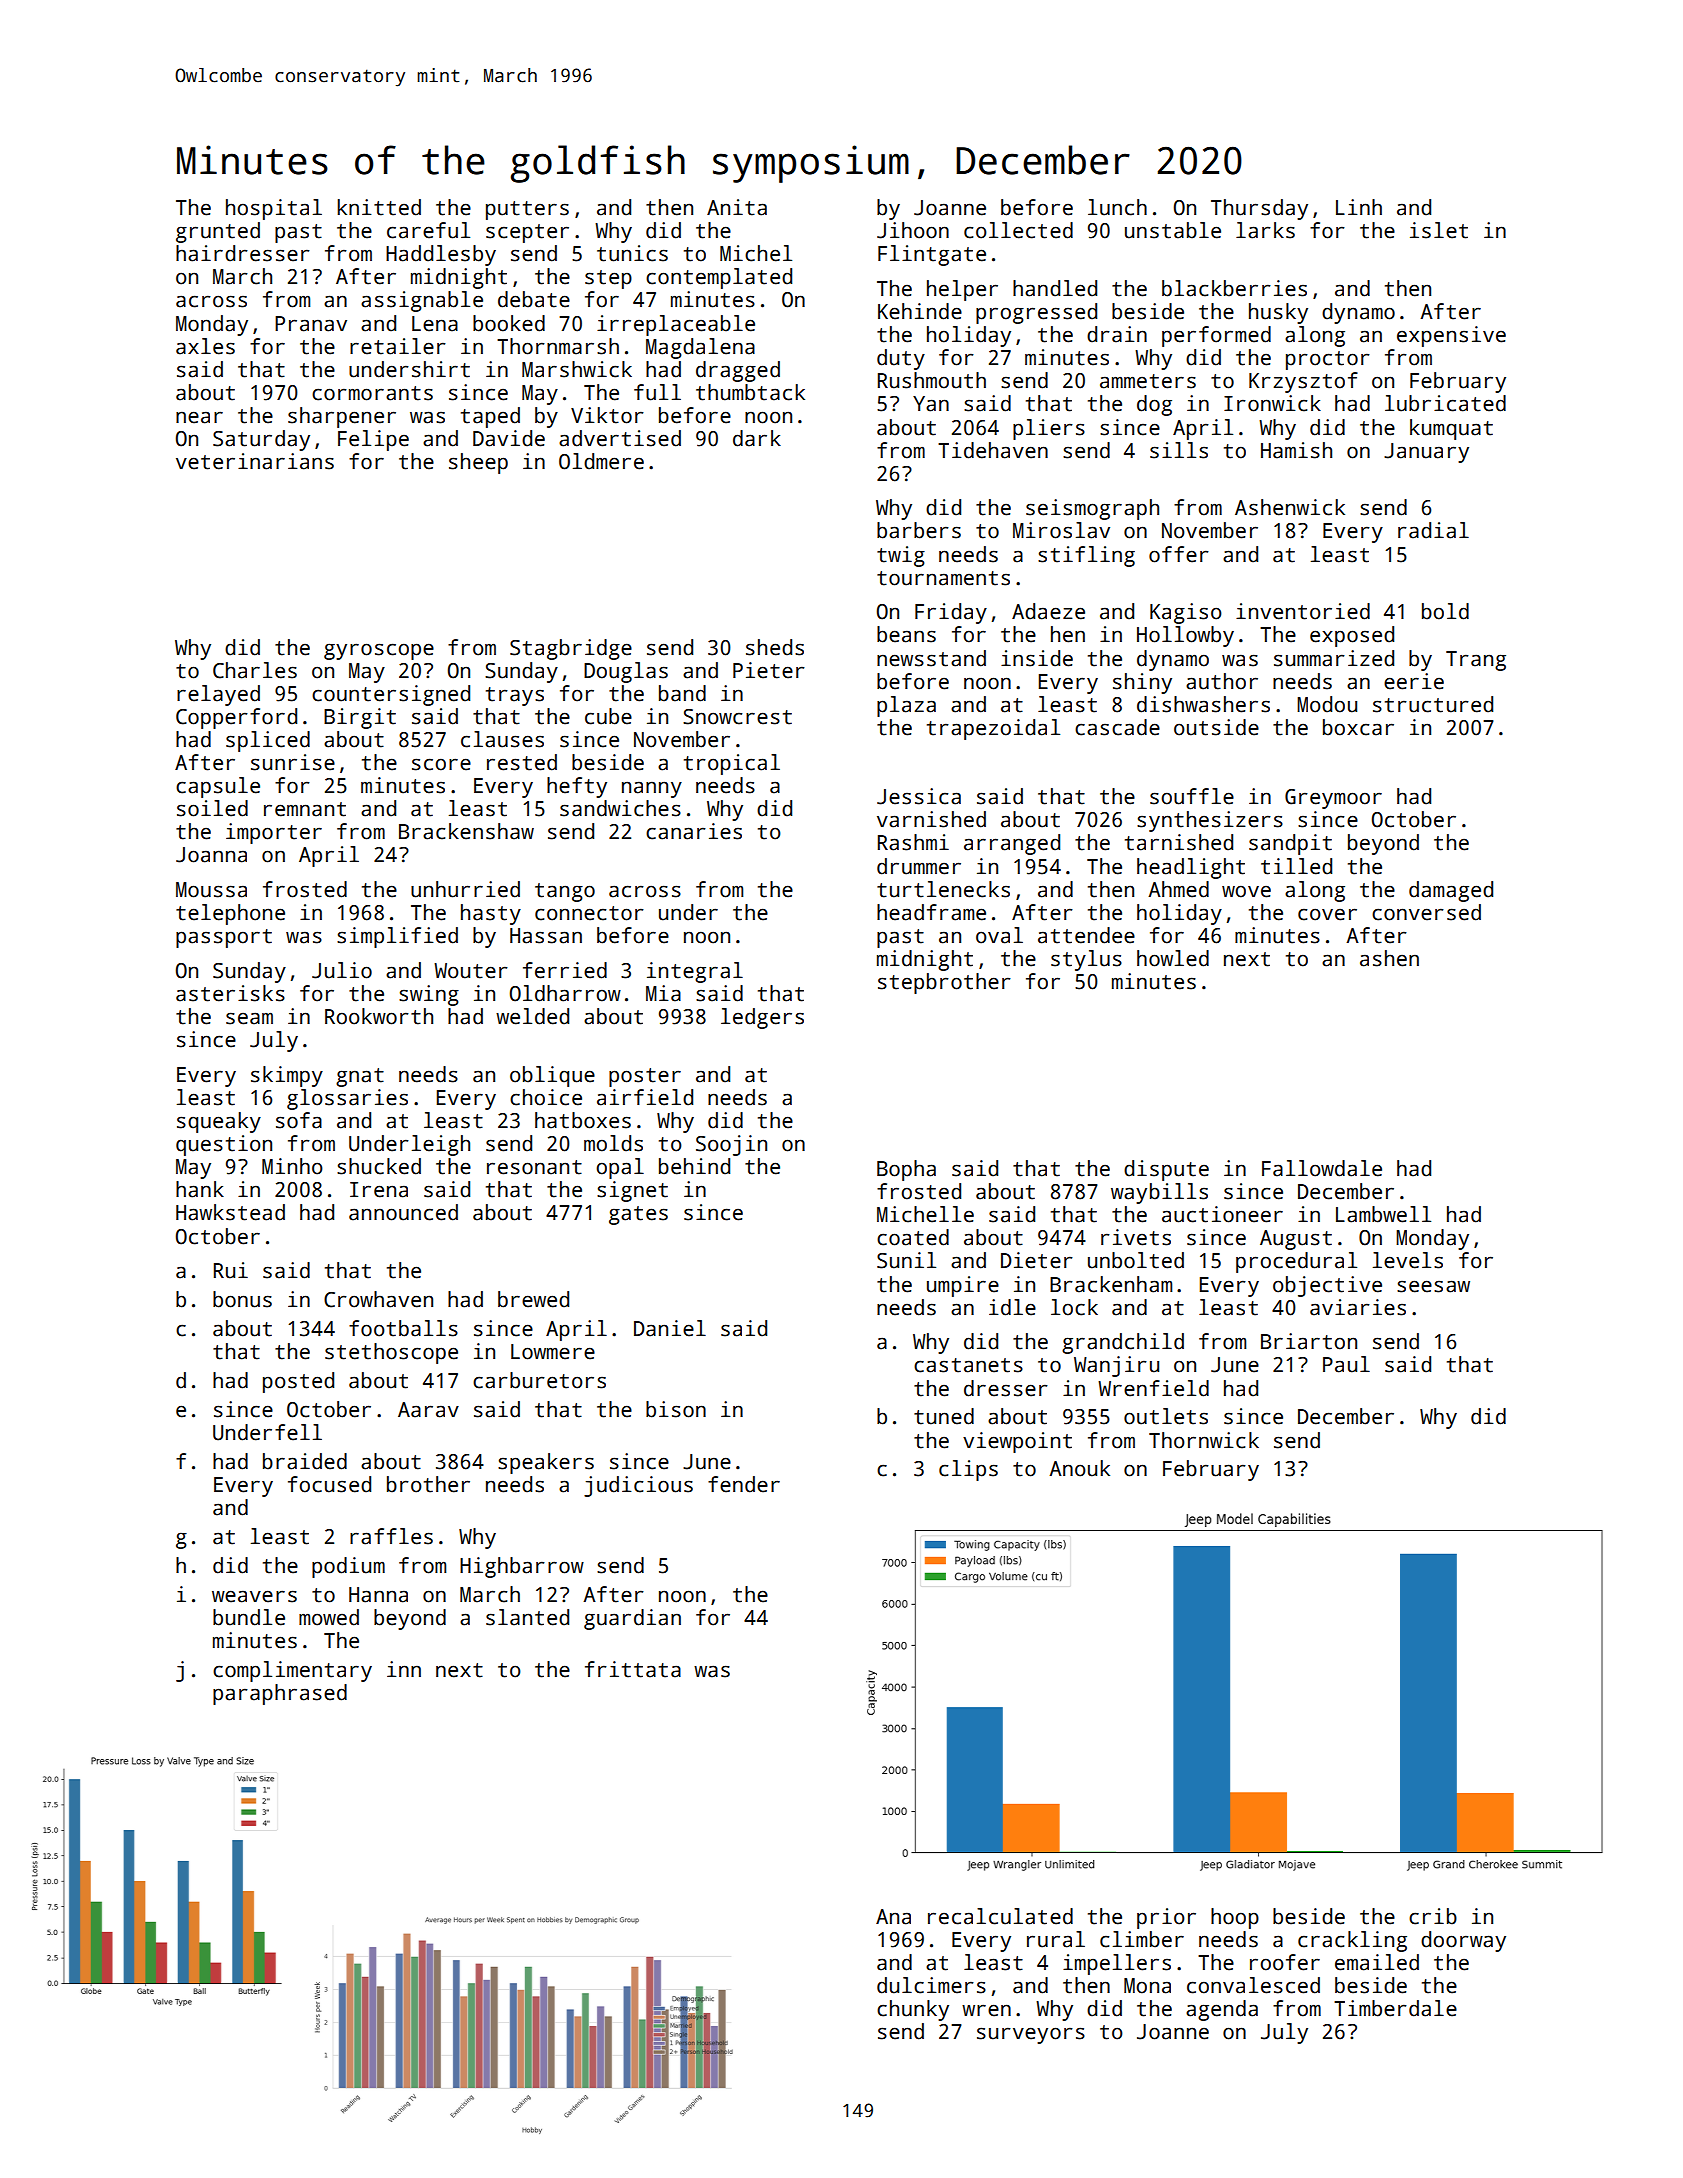  Describe the element at coordinates (1426, 912) in the screenshot. I see `conversed` at that location.
